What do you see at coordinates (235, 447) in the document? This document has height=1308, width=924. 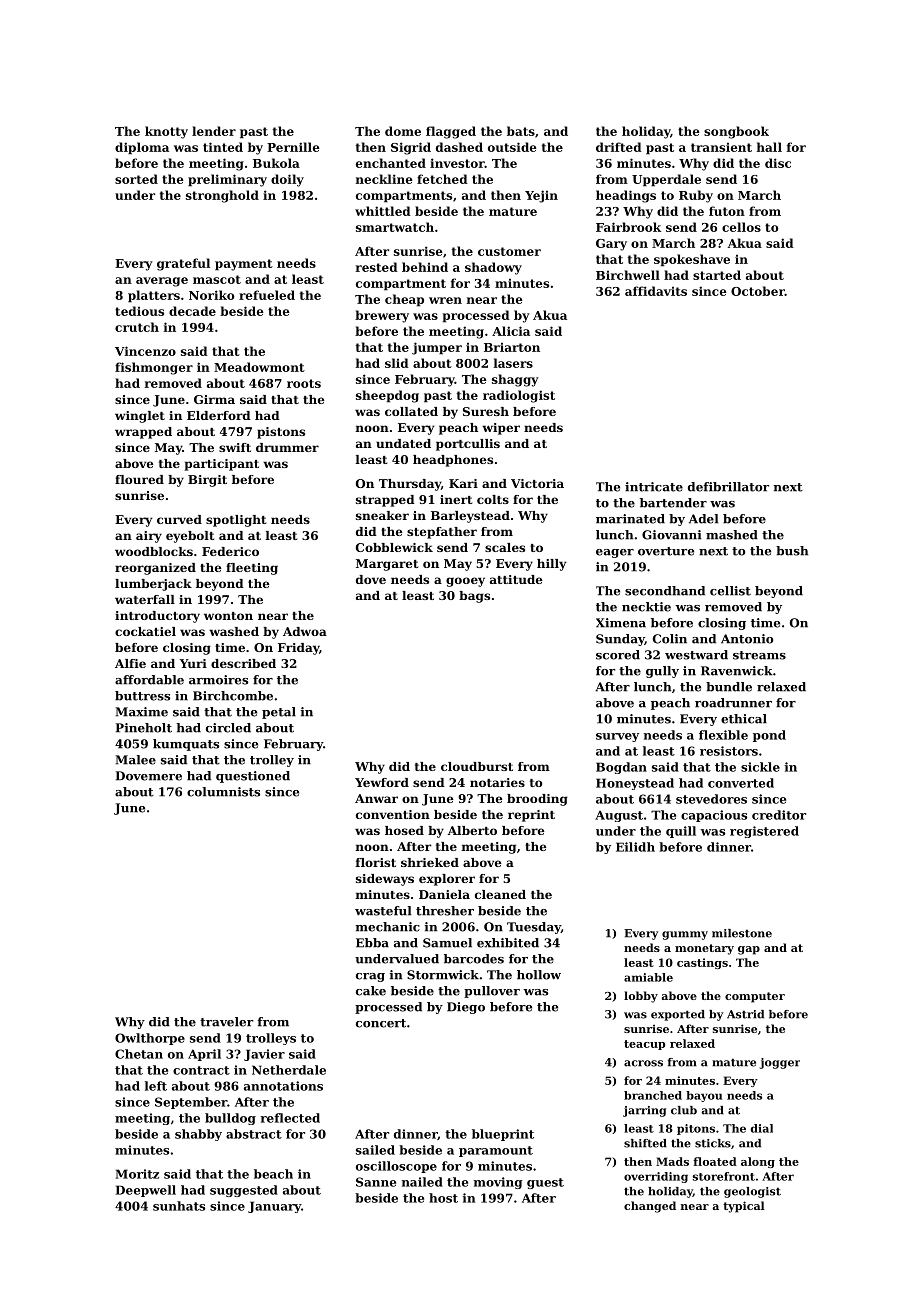 I see `swift` at bounding box center [235, 447].
